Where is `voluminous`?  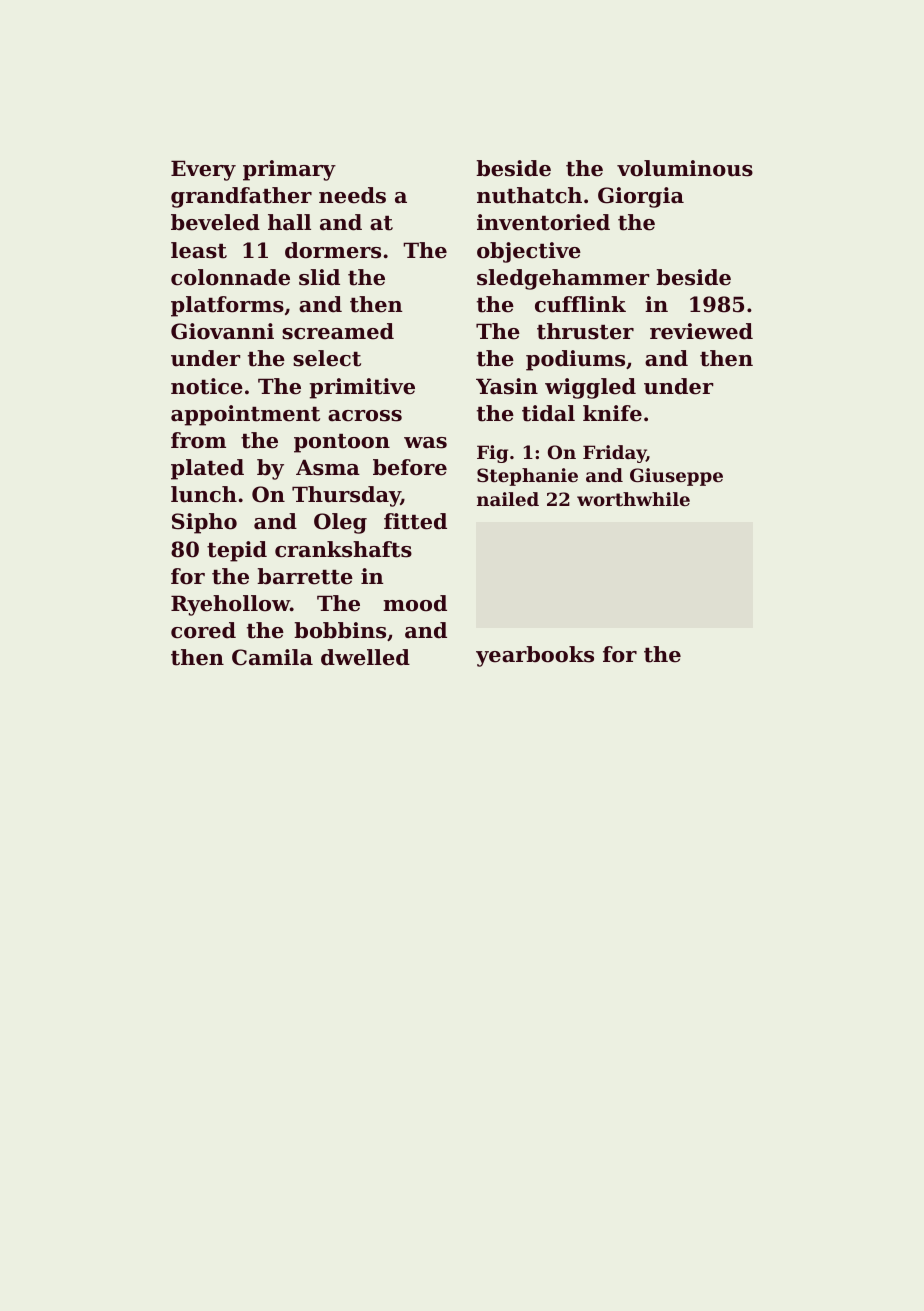 voluminous is located at coordinates (685, 168).
